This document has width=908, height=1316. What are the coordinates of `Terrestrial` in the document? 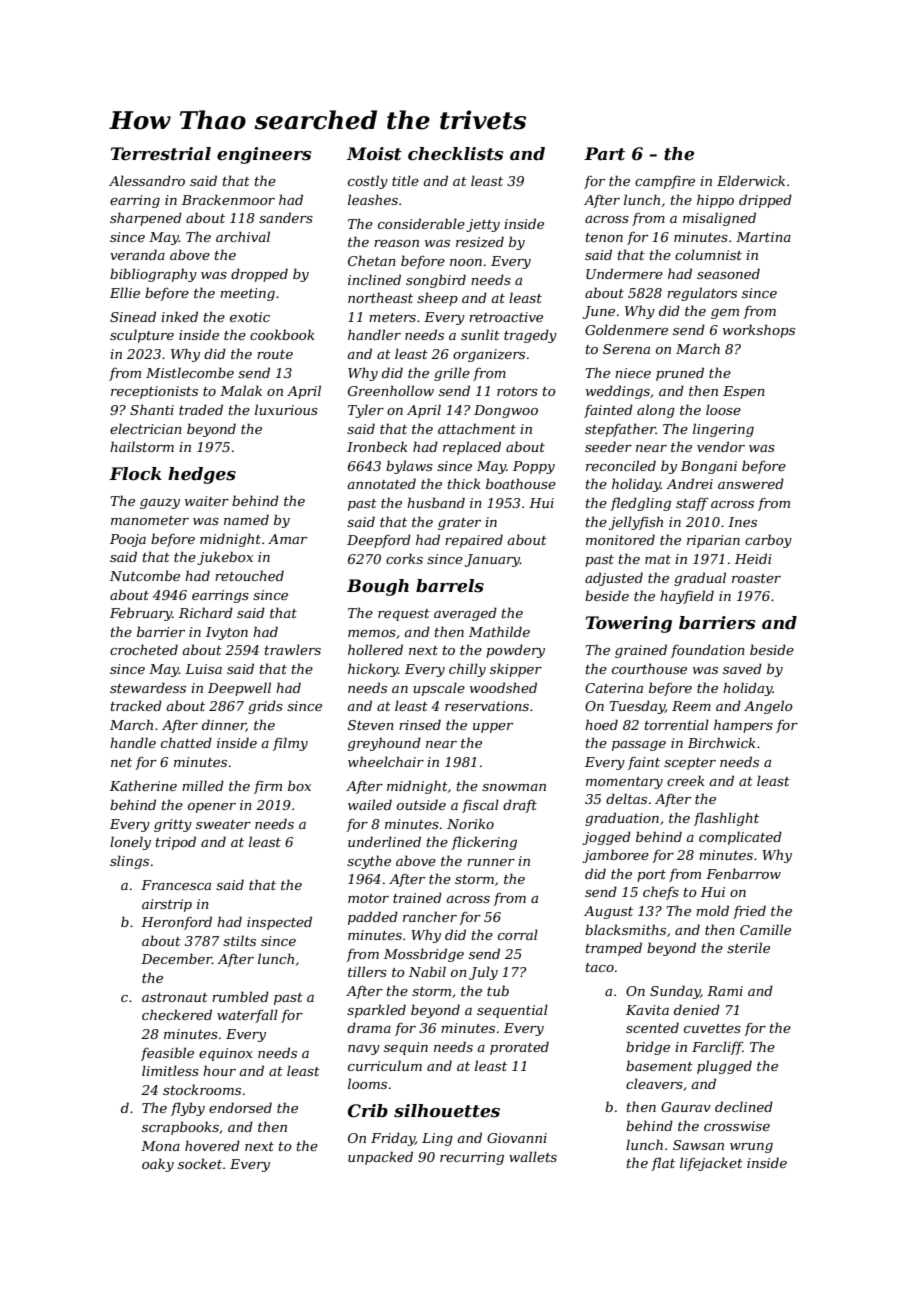 It's located at (161, 154).
